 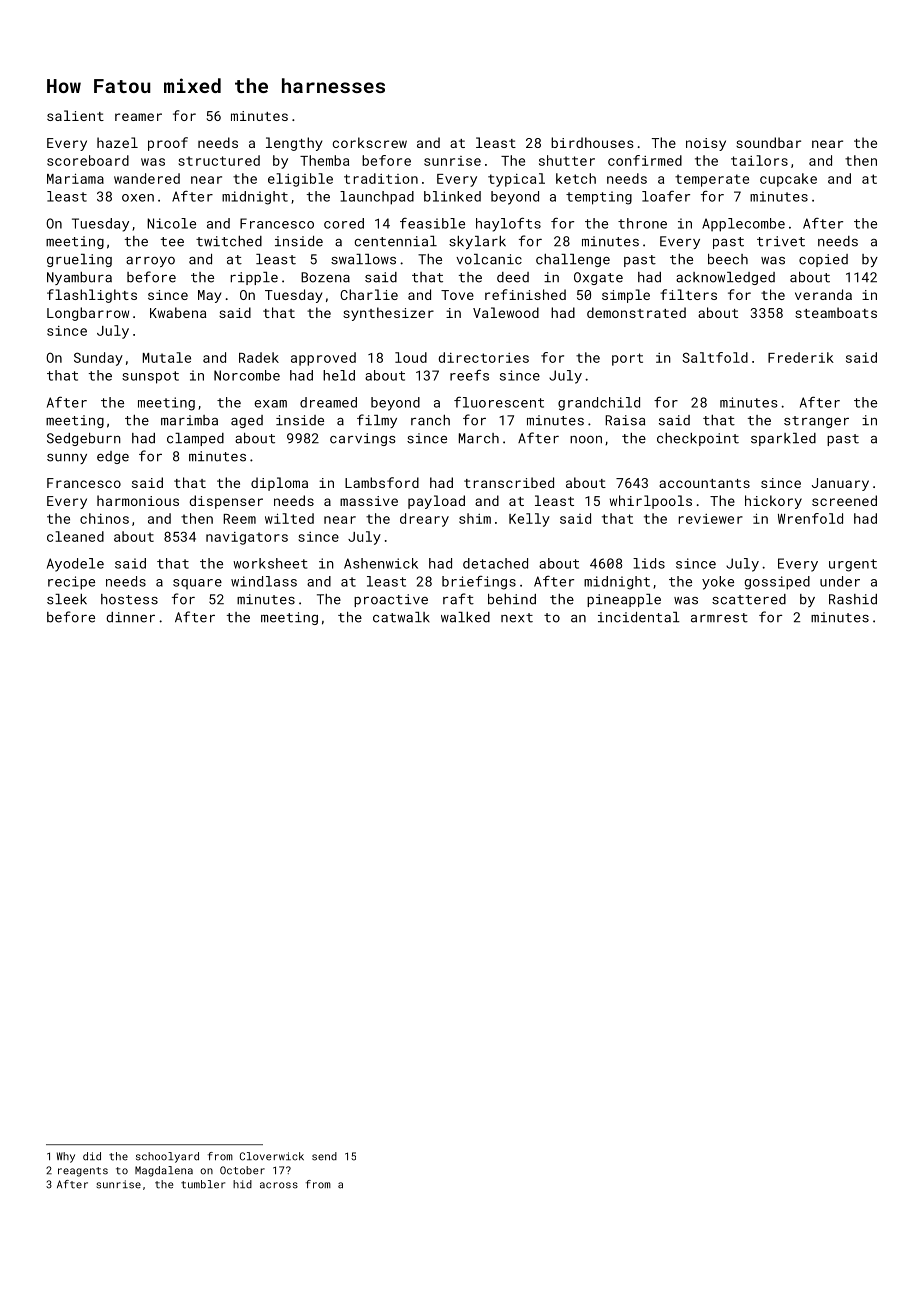 What do you see at coordinates (719, 618) in the screenshot?
I see `armrest` at bounding box center [719, 618].
